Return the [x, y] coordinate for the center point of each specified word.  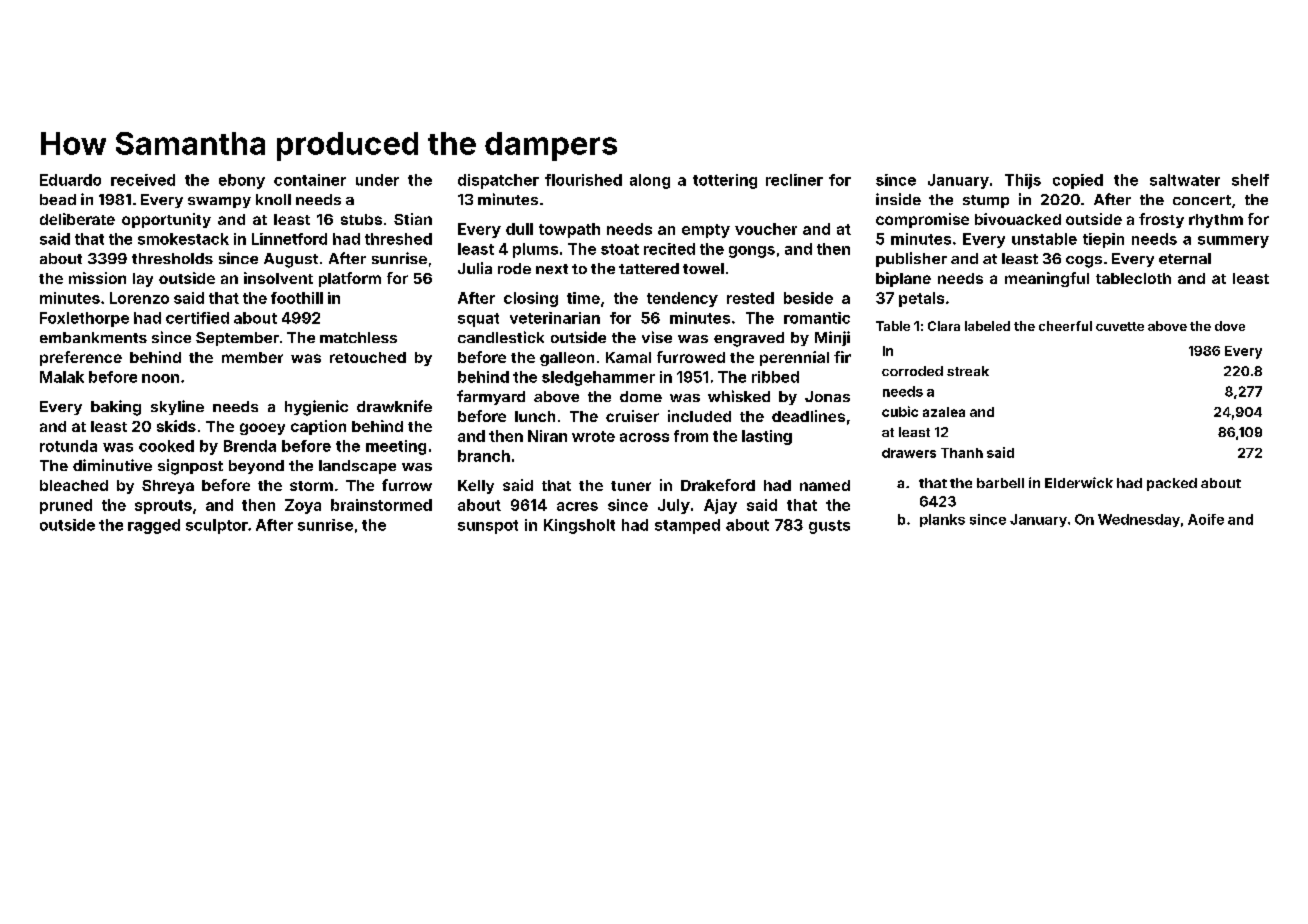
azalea [944, 412]
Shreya [168, 487]
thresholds [172, 258]
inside [898, 199]
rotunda [68, 446]
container [310, 180]
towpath [569, 230]
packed [1172, 484]
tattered [649, 268]
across [644, 437]
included [699, 416]
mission [97, 278]
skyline [177, 407]
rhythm [1216, 221]
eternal [1185, 258]
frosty [1161, 220]
